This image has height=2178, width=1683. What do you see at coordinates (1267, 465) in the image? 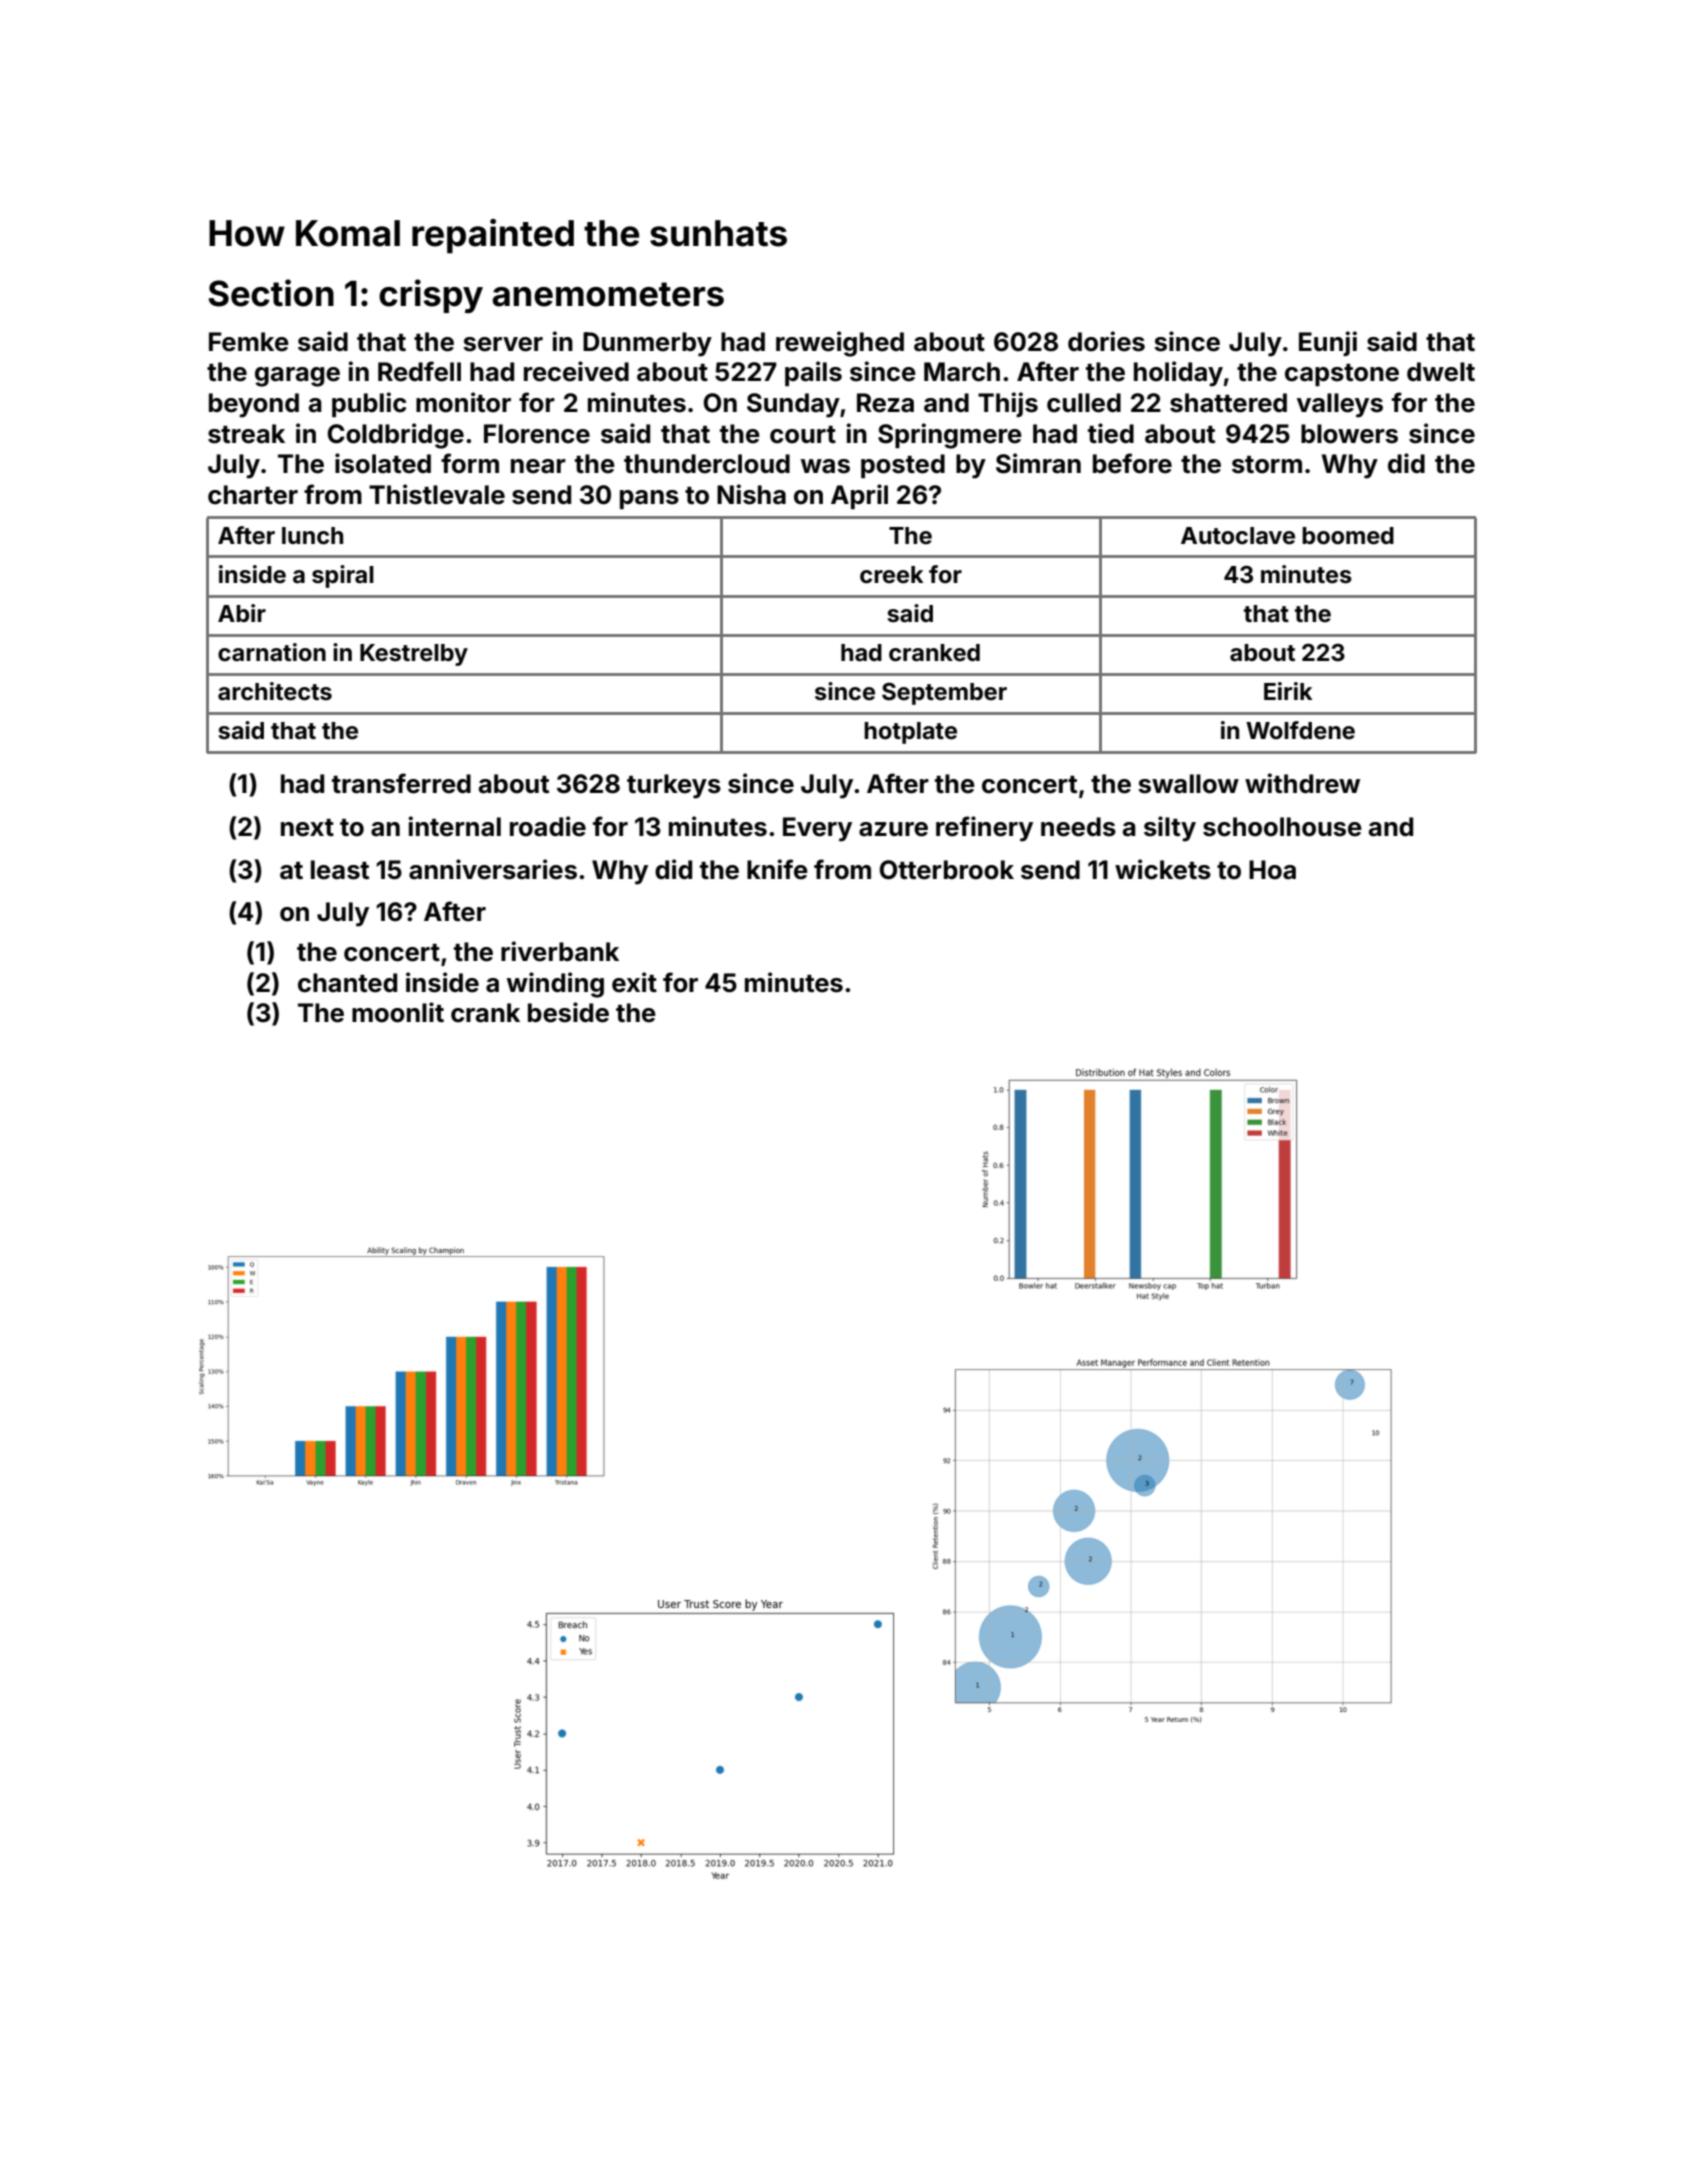
I see `storm` at bounding box center [1267, 465].
